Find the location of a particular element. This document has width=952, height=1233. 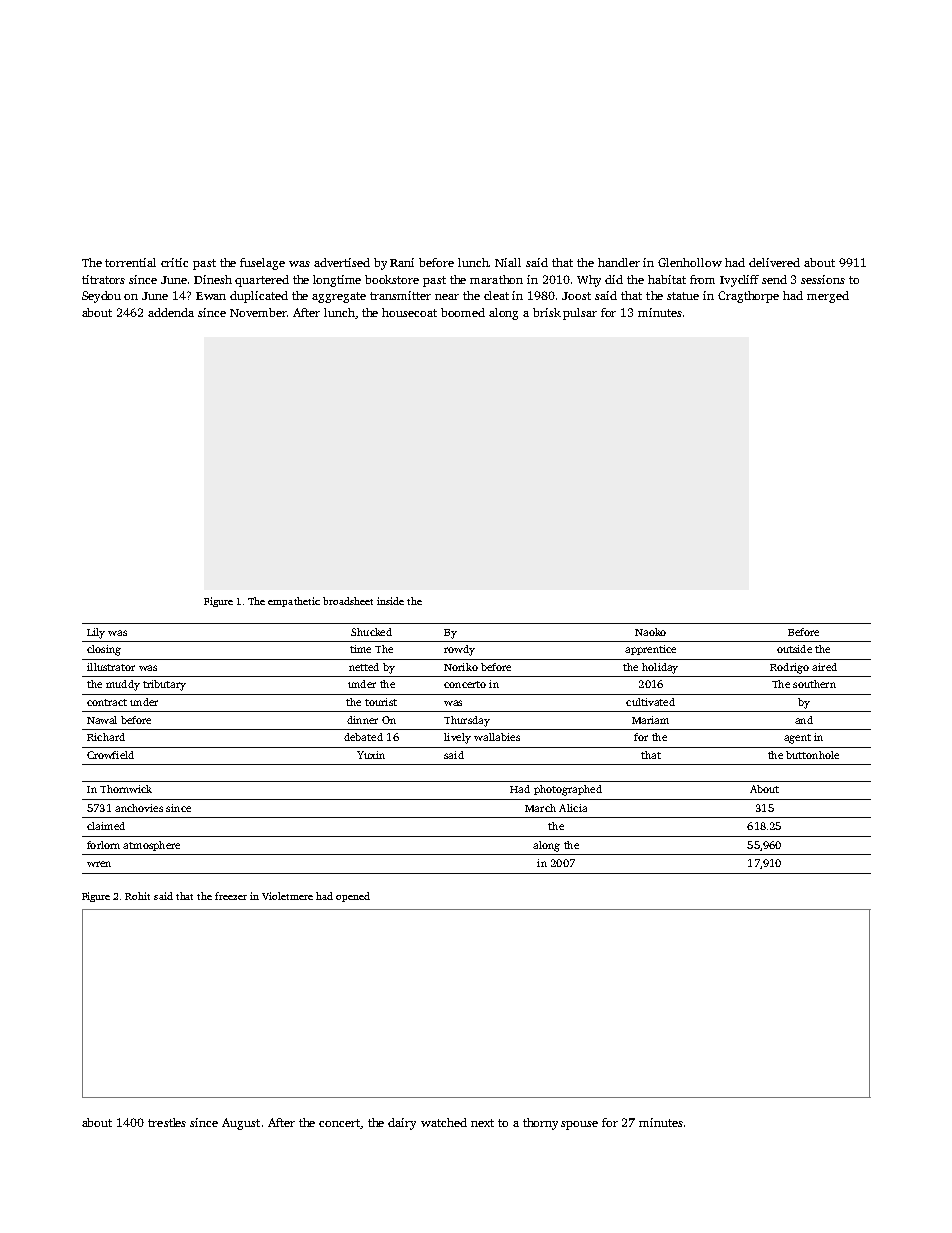

housecoat is located at coordinates (409, 312).
